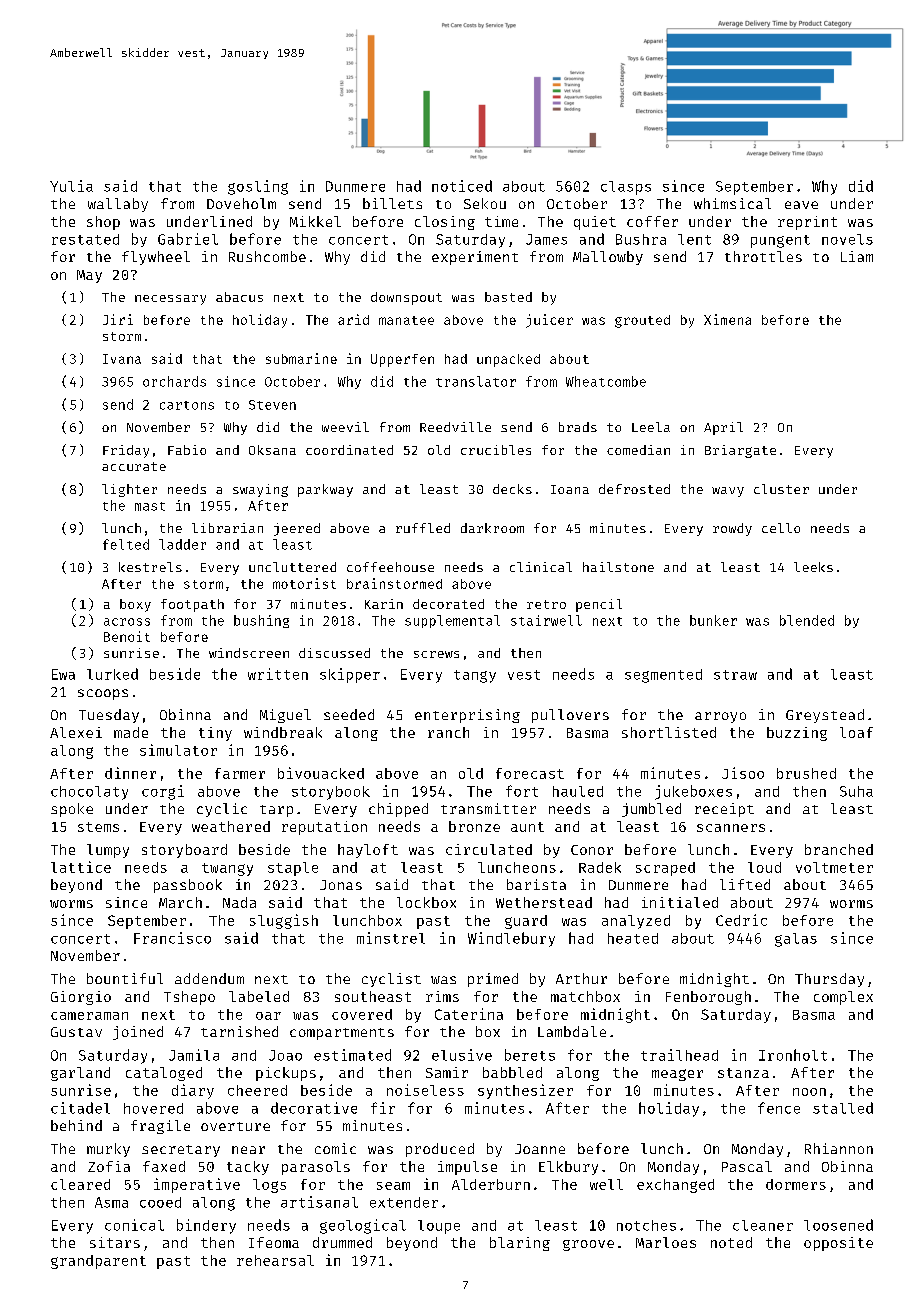  Describe the element at coordinates (578, 791) in the document. I see `hauled` at that location.
